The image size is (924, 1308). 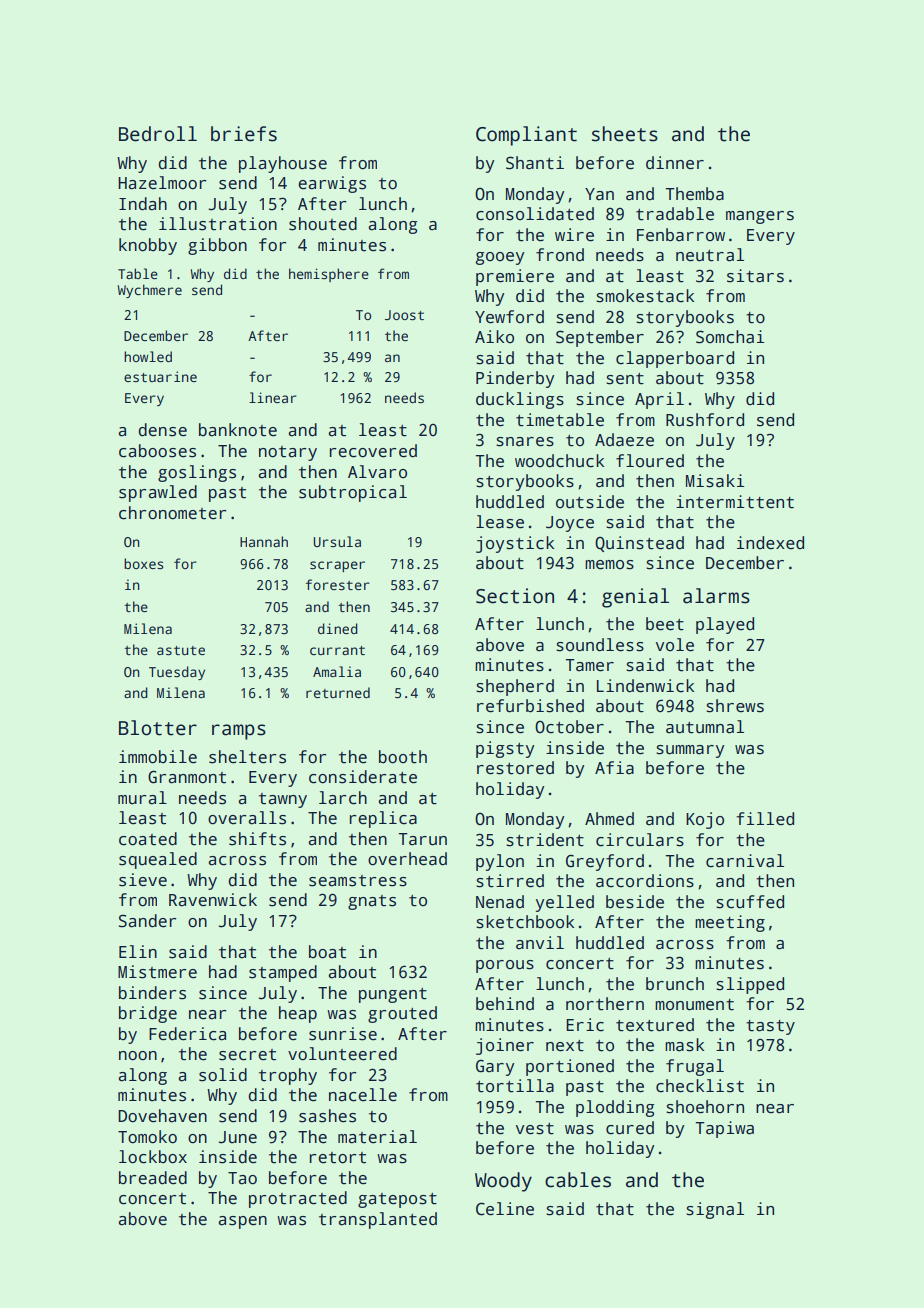 What do you see at coordinates (695, 194) in the screenshot?
I see `Themba` at bounding box center [695, 194].
